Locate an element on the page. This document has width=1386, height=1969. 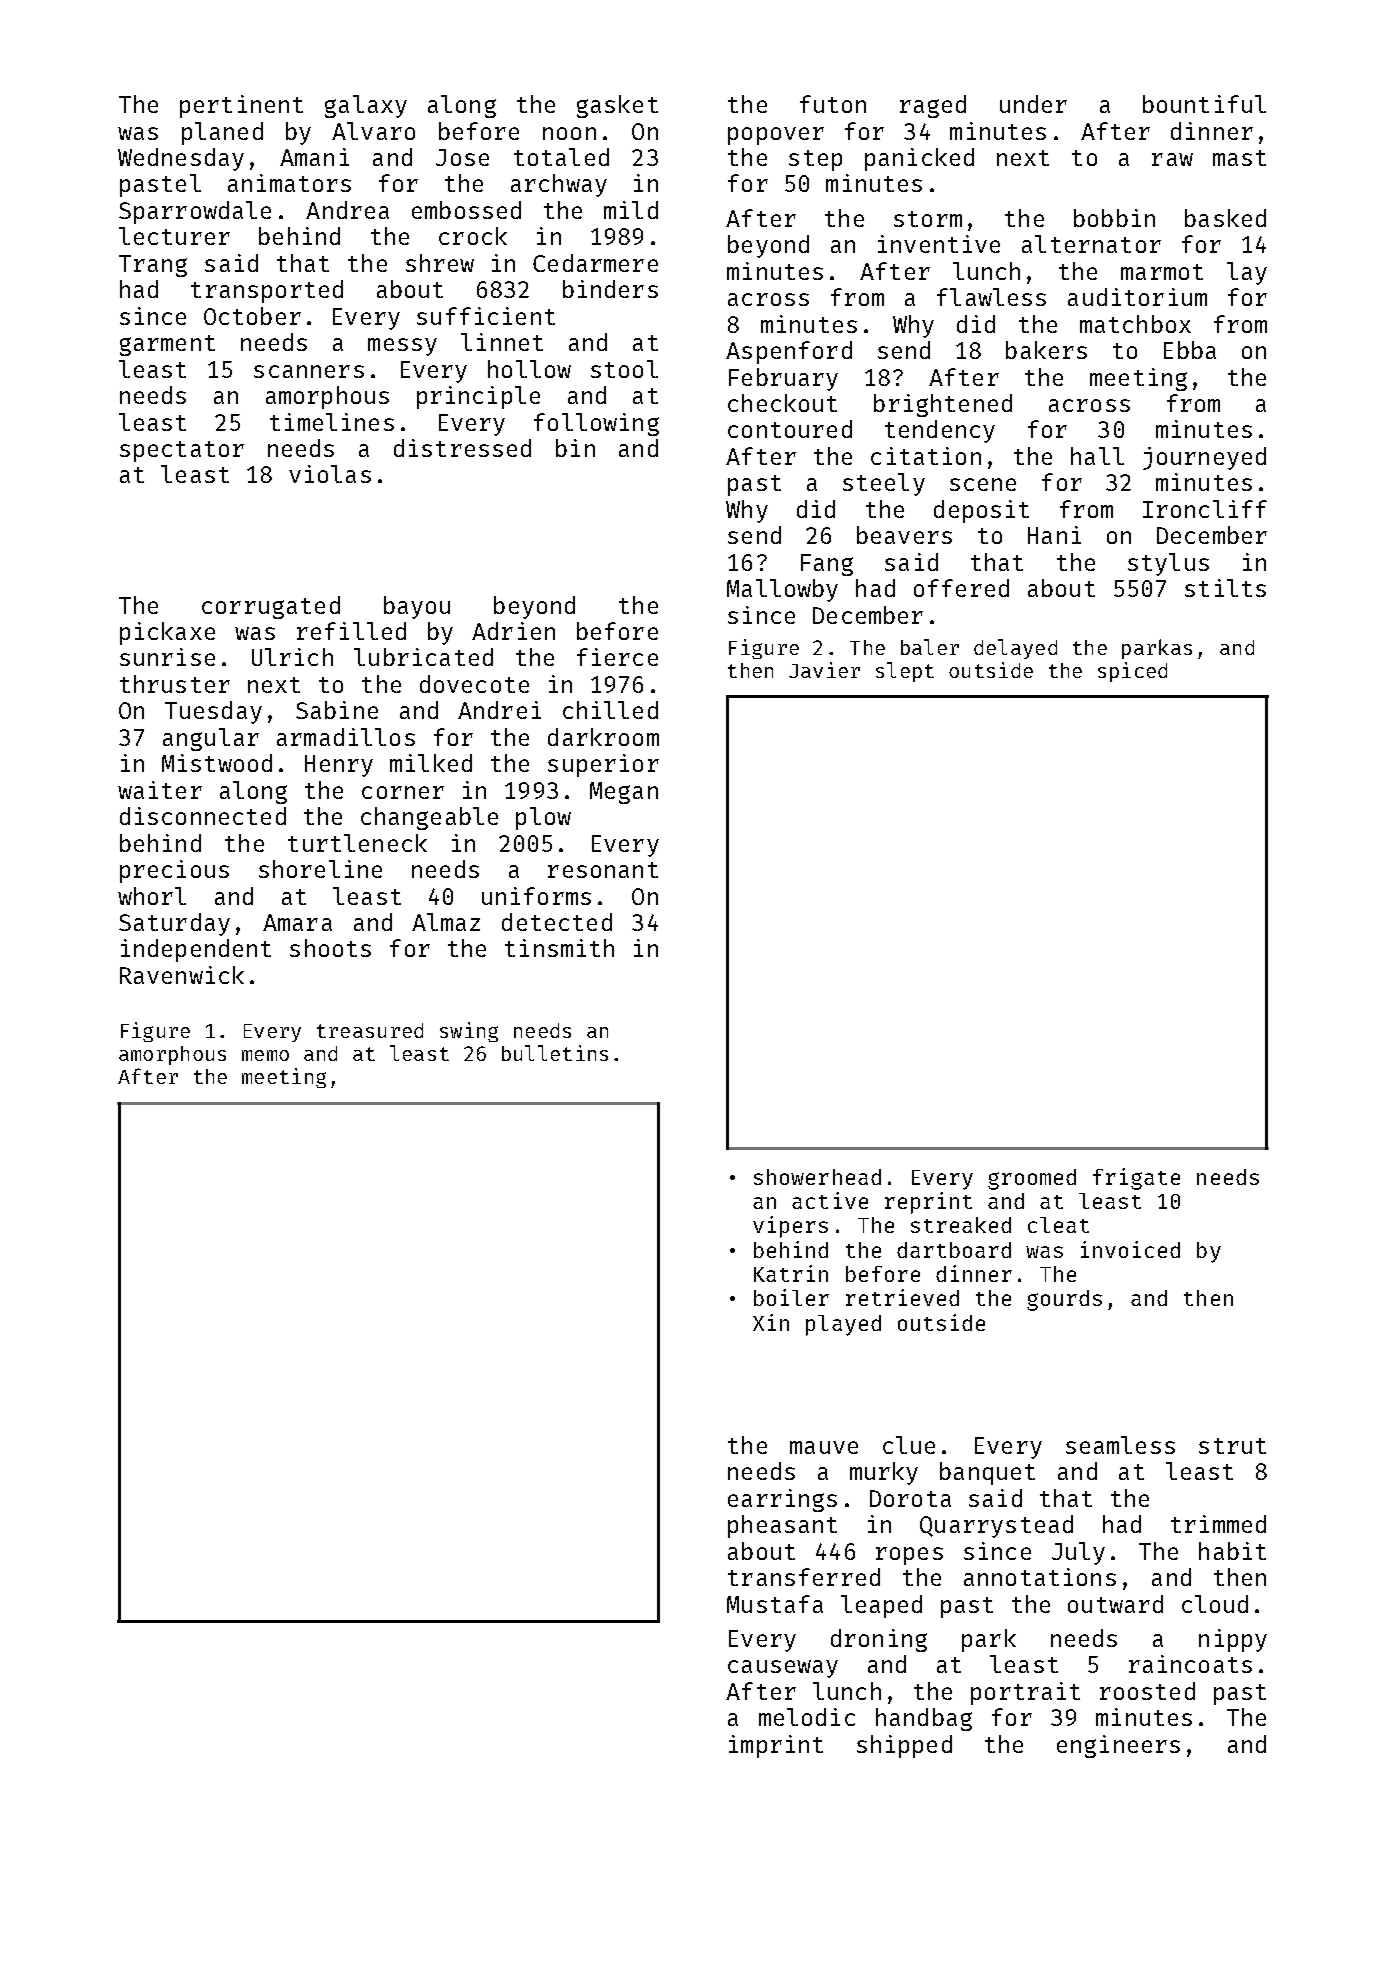
causeway is located at coordinates (783, 1669).
